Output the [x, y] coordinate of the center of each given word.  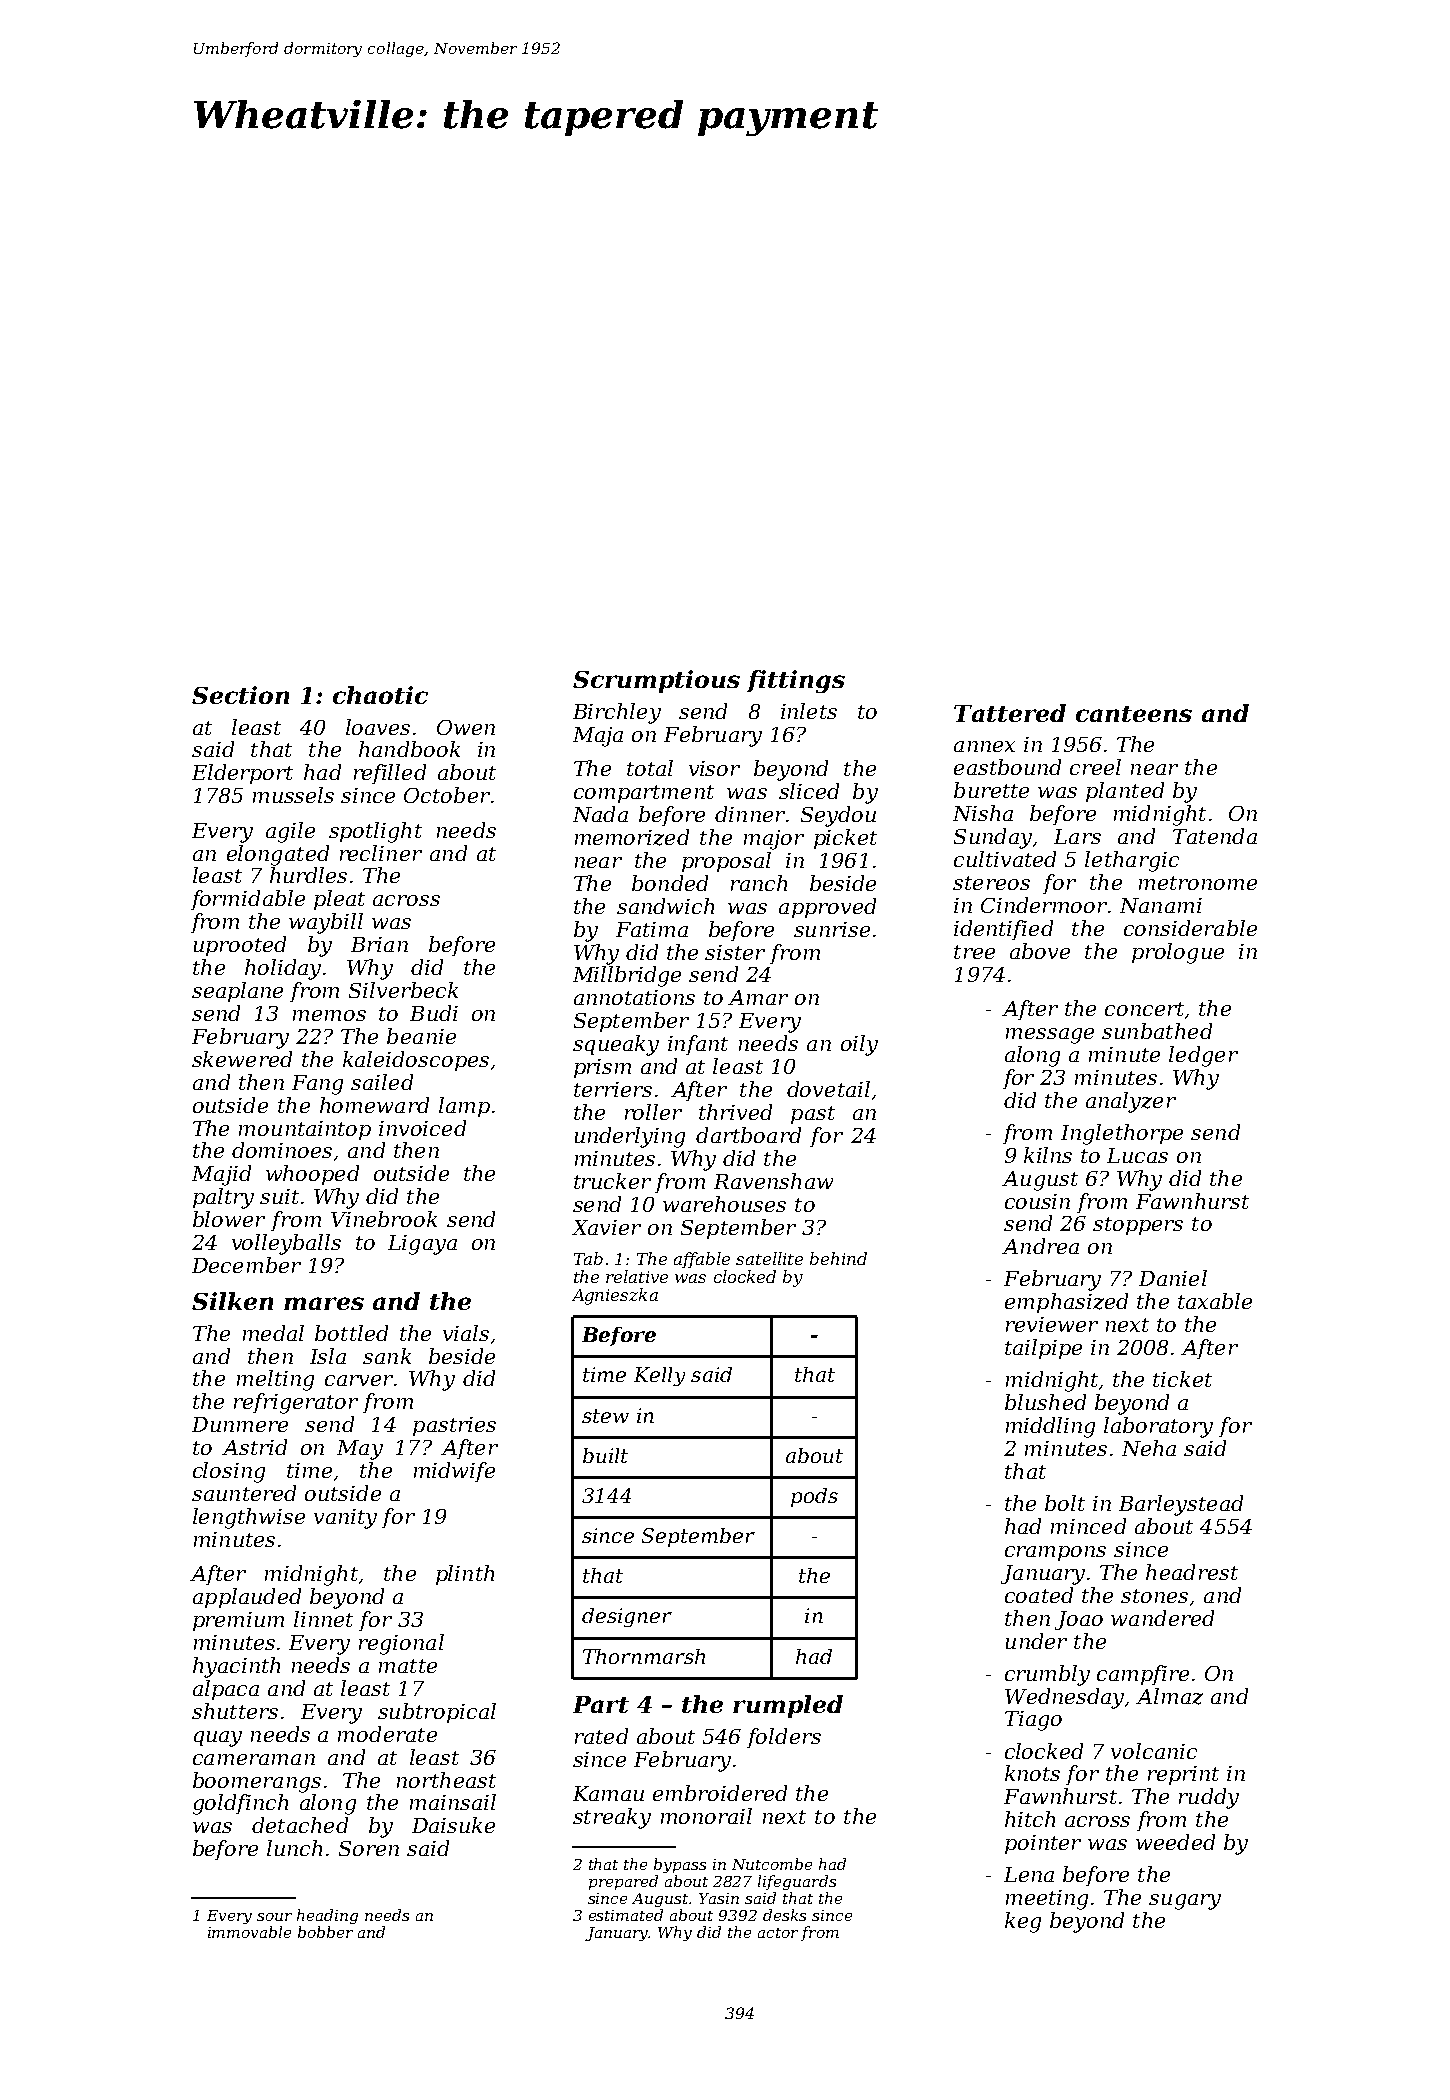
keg [1023, 1922]
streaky [612, 1818]
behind [838, 1258]
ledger [1203, 1056]
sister [735, 952]
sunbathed [1157, 1031]
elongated [278, 855]
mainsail [453, 1802]
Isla [328, 1356]
